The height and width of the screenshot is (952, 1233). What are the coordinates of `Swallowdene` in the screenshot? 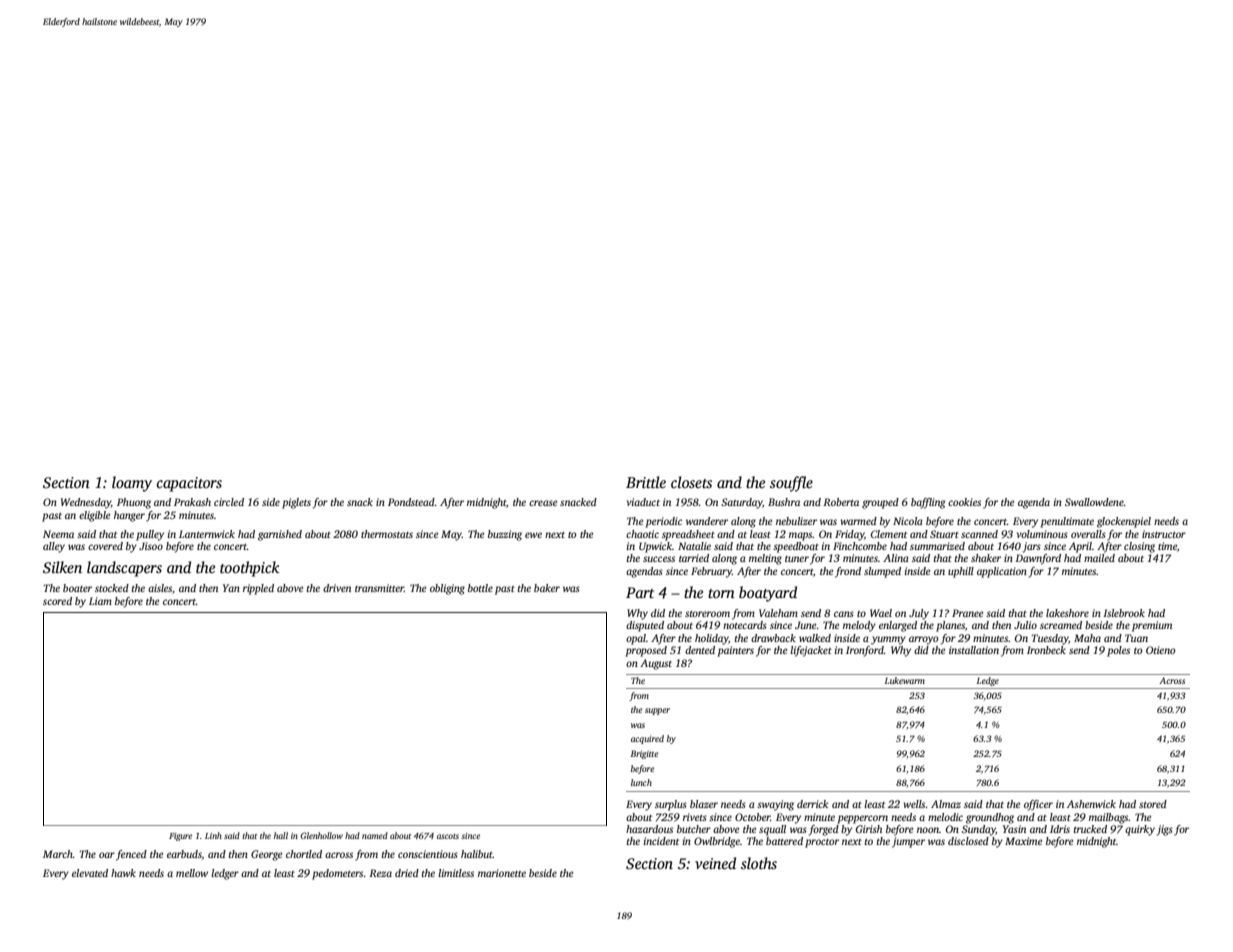 It's located at (1094, 502).
